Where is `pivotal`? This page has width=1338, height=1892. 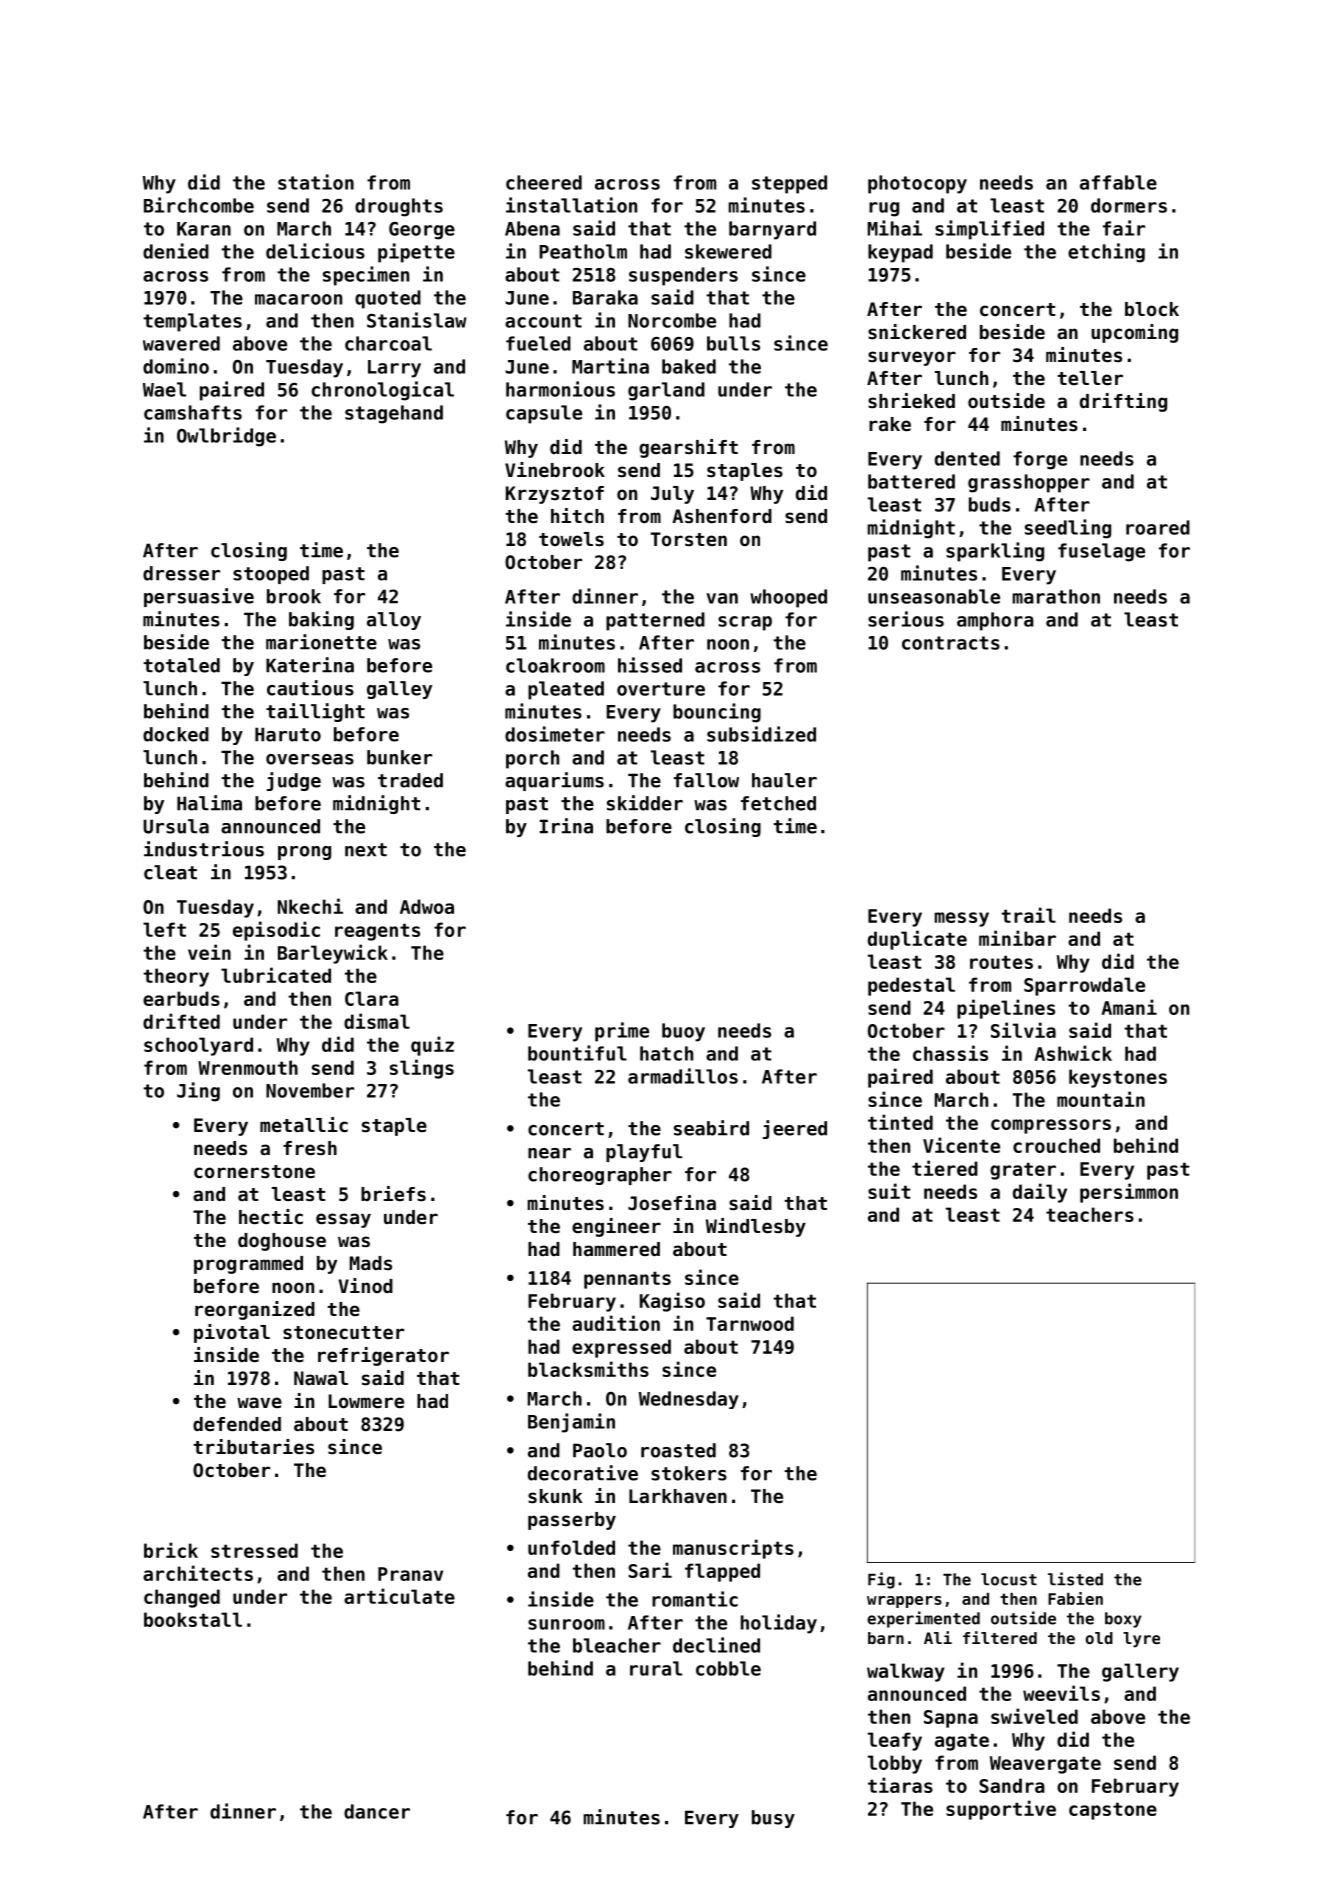
pivotal is located at coordinates (232, 1333).
